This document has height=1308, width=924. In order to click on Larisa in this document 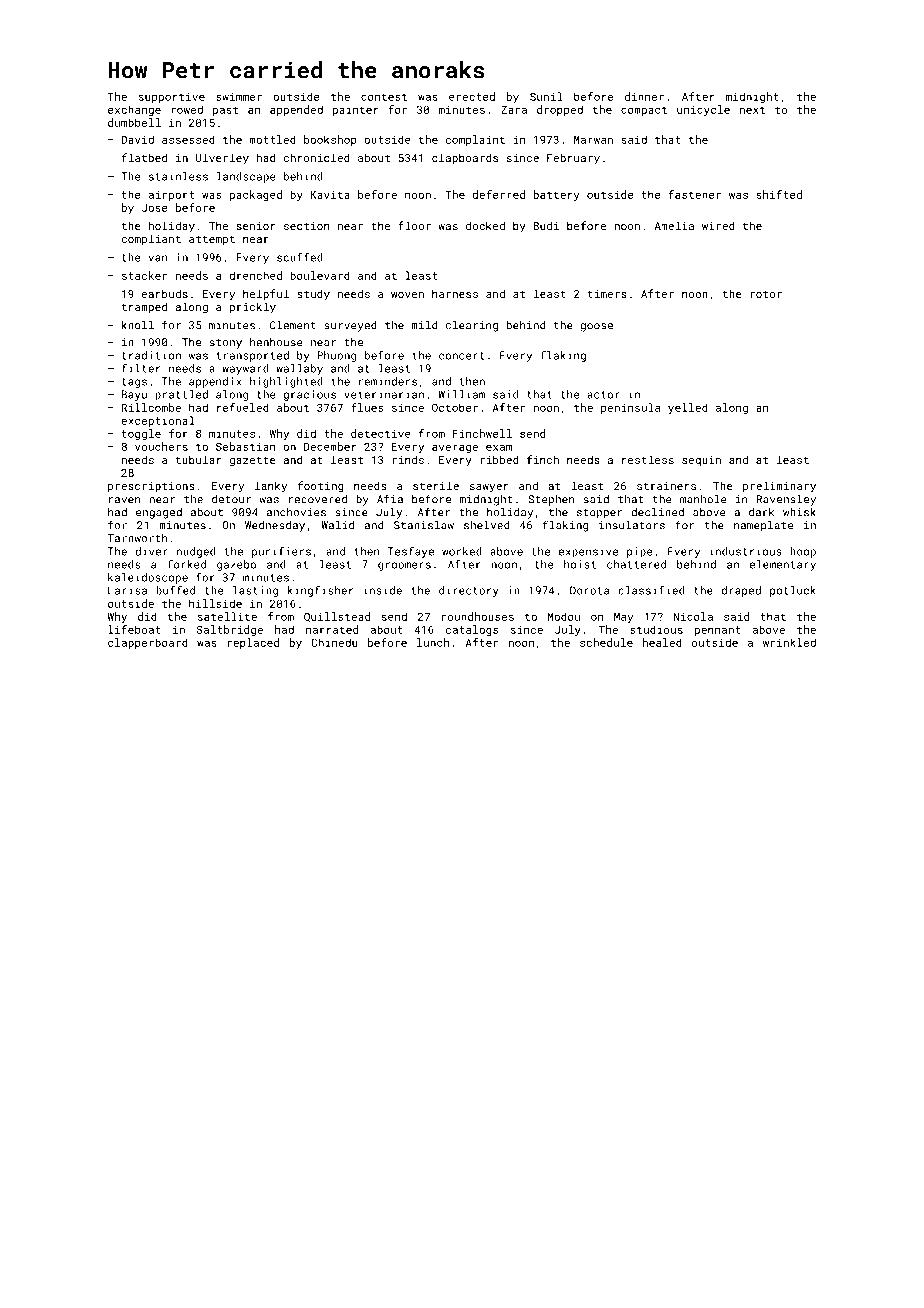, I will do `click(127, 590)`.
